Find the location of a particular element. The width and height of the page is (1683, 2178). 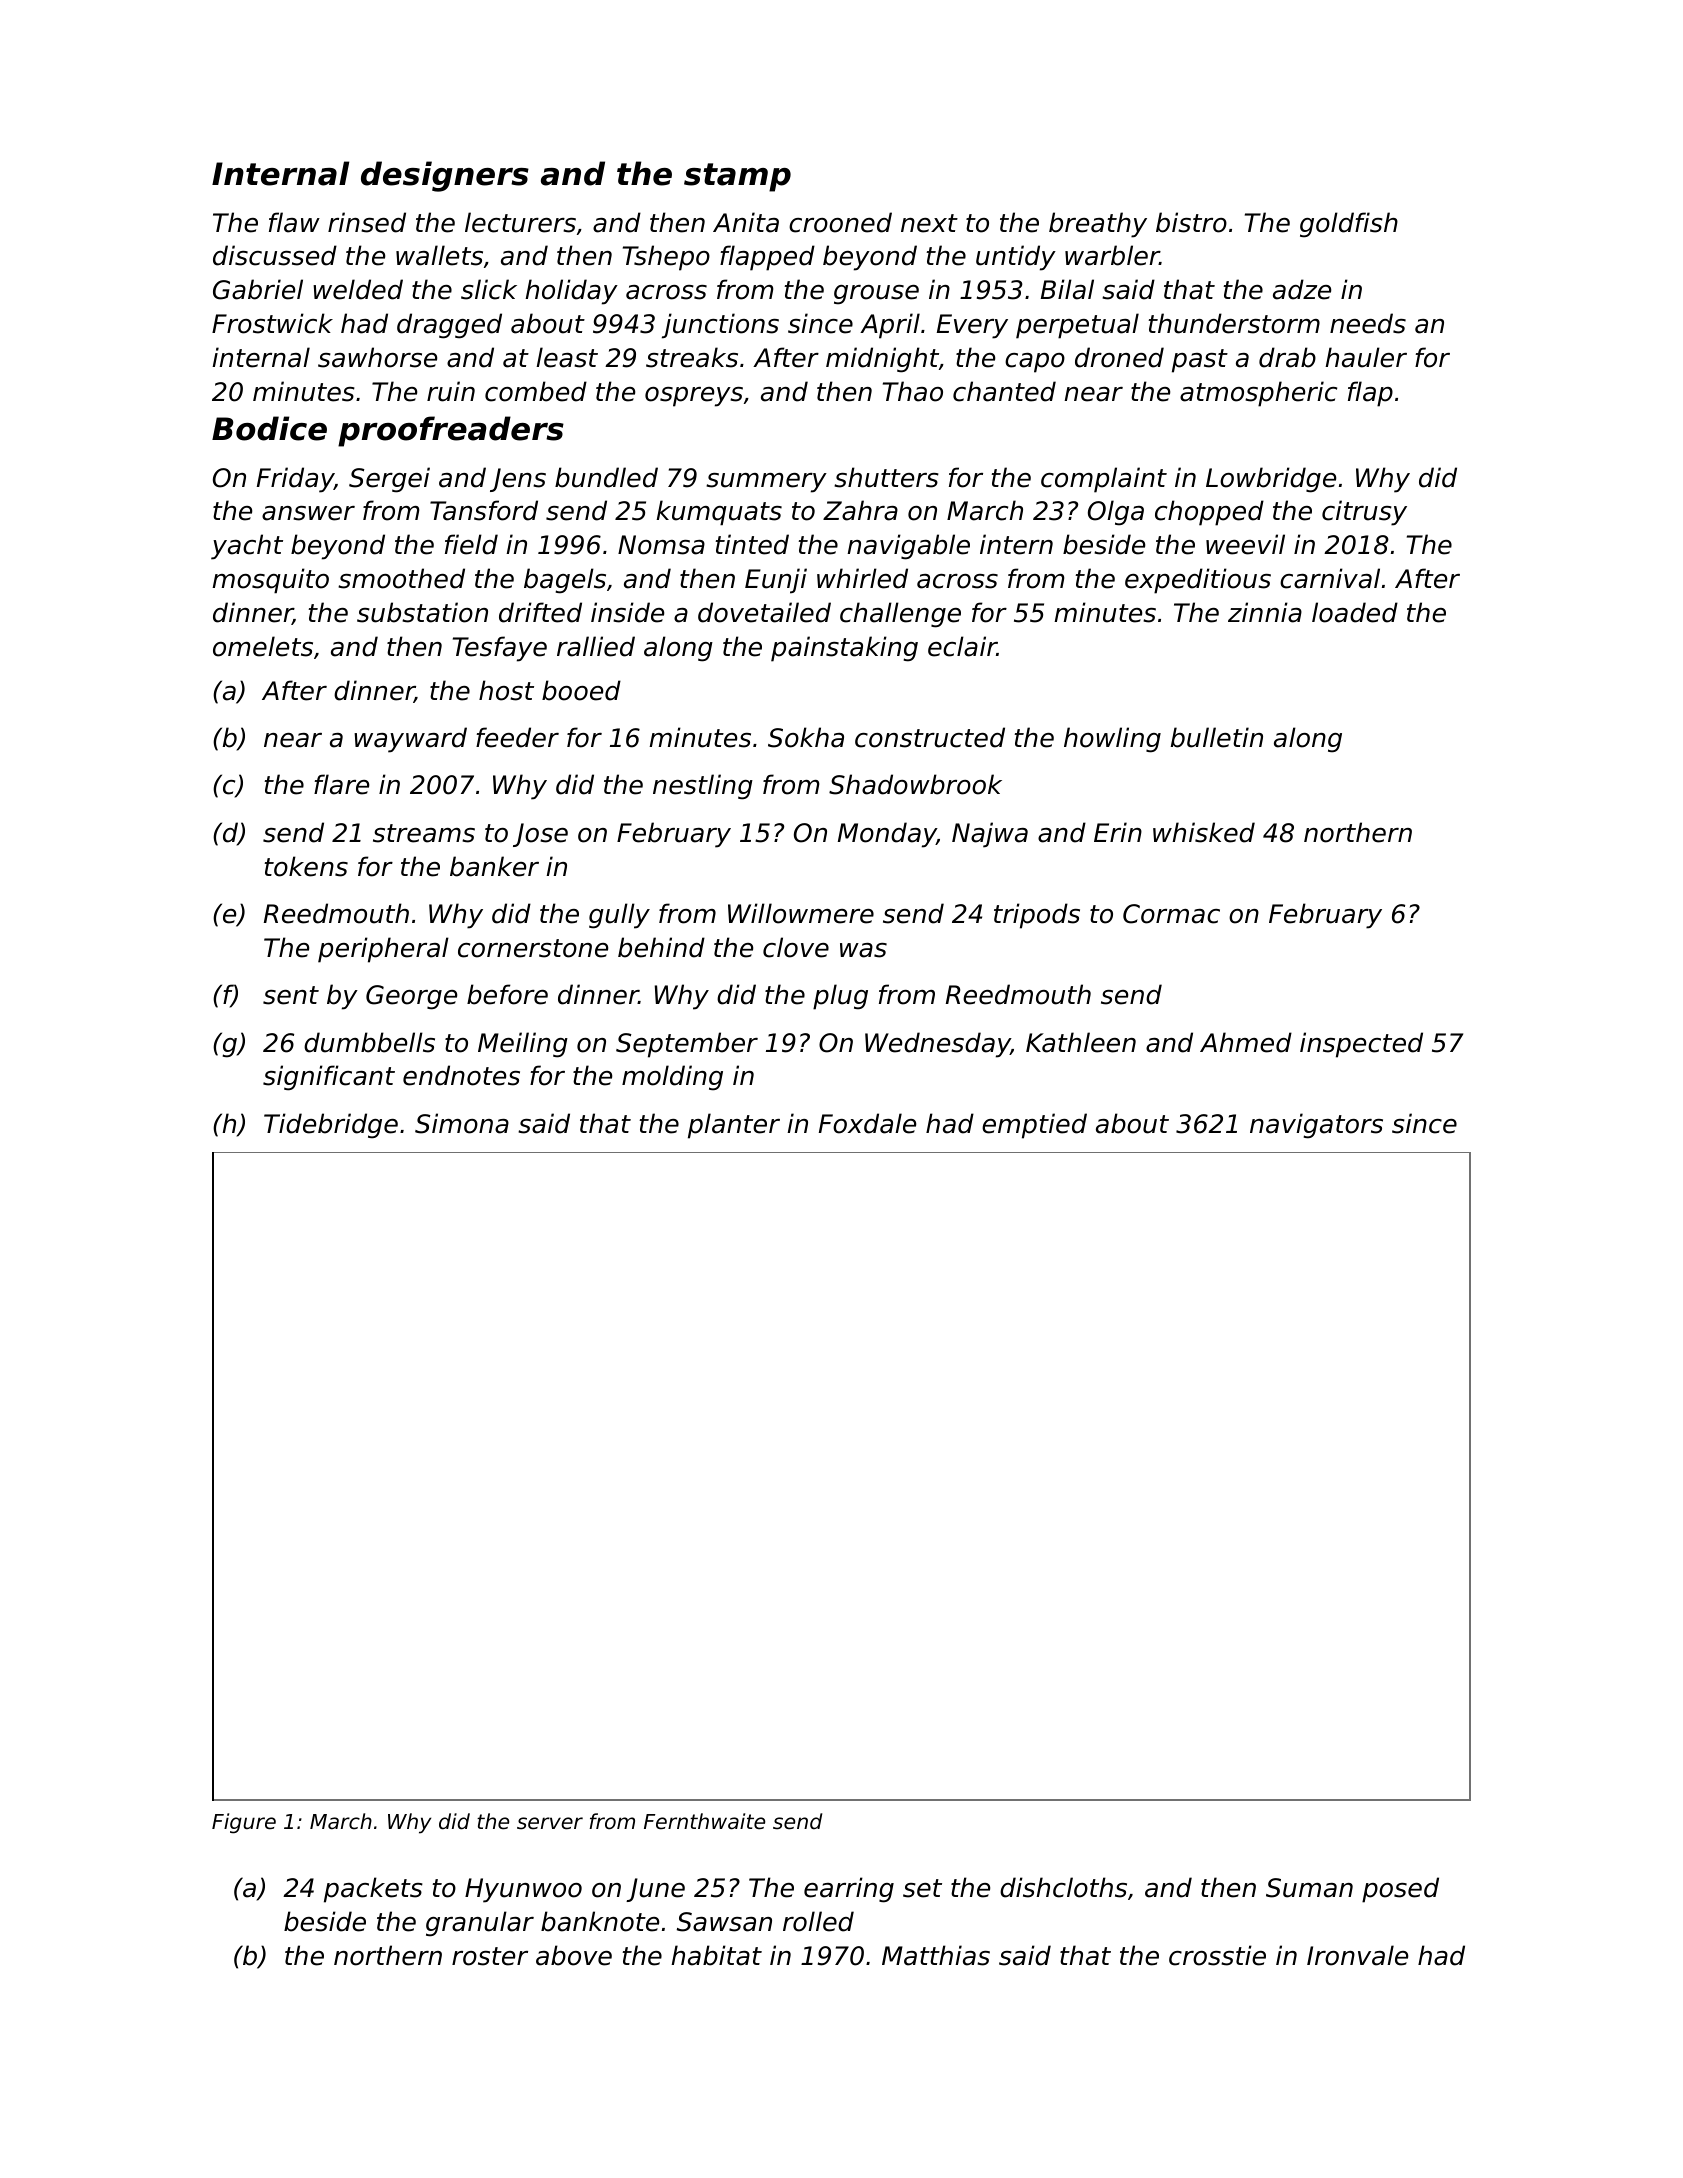

bulletin is located at coordinates (1217, 737).
